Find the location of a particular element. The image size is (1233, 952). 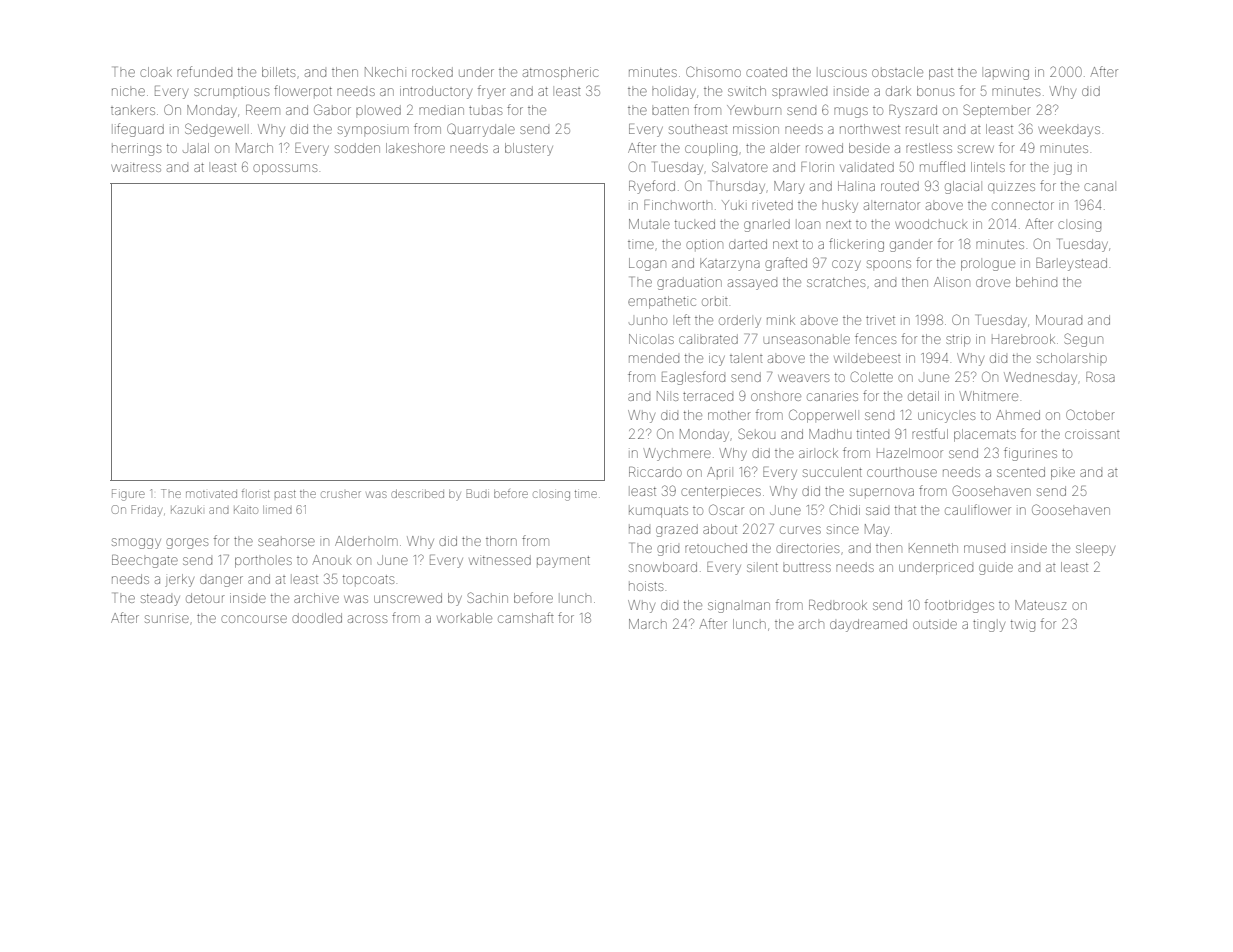

Riccardo is located at coordinates (655, 472).
